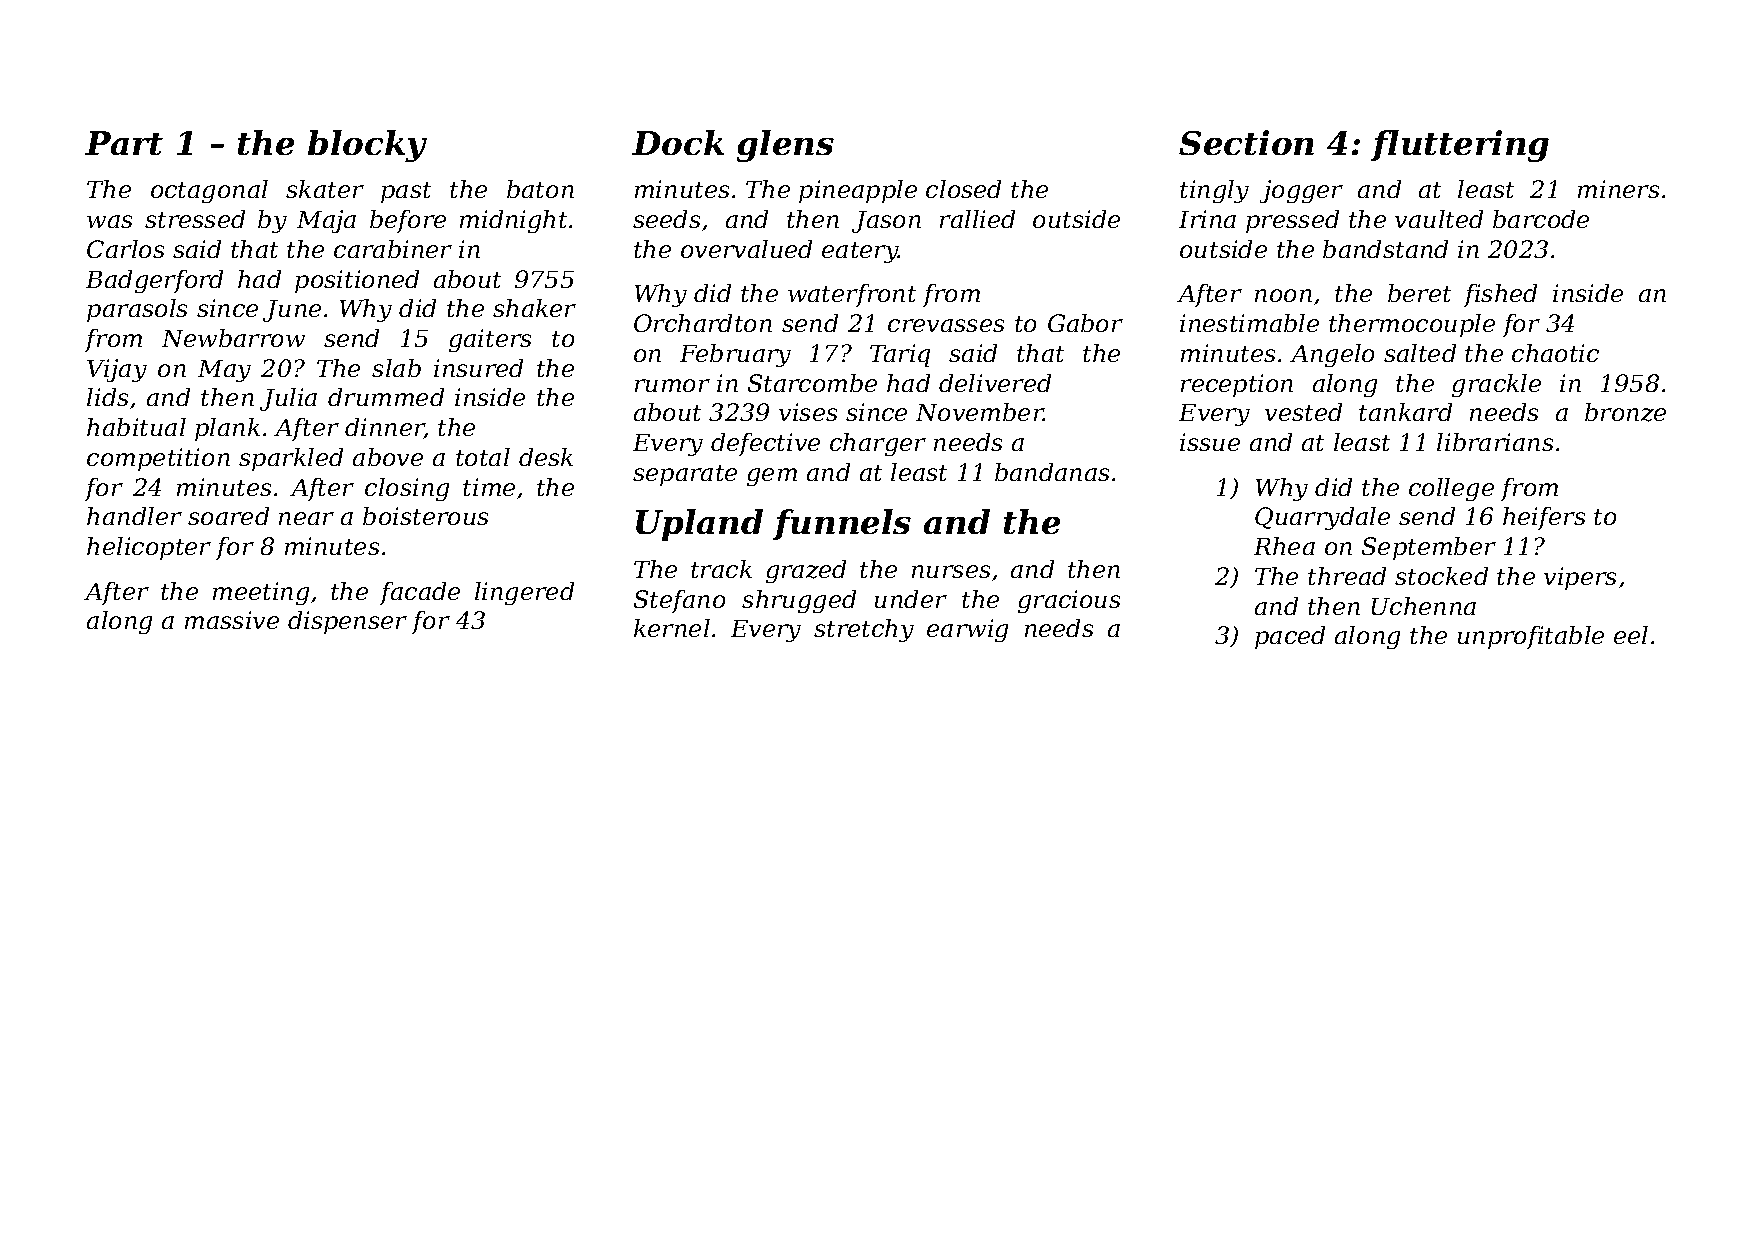 This screenshot has height=1241, width=1755. What do you see at coordinates (1429, 548) in the screenshot?
I see `September` at bounding box center [1429, 548].
